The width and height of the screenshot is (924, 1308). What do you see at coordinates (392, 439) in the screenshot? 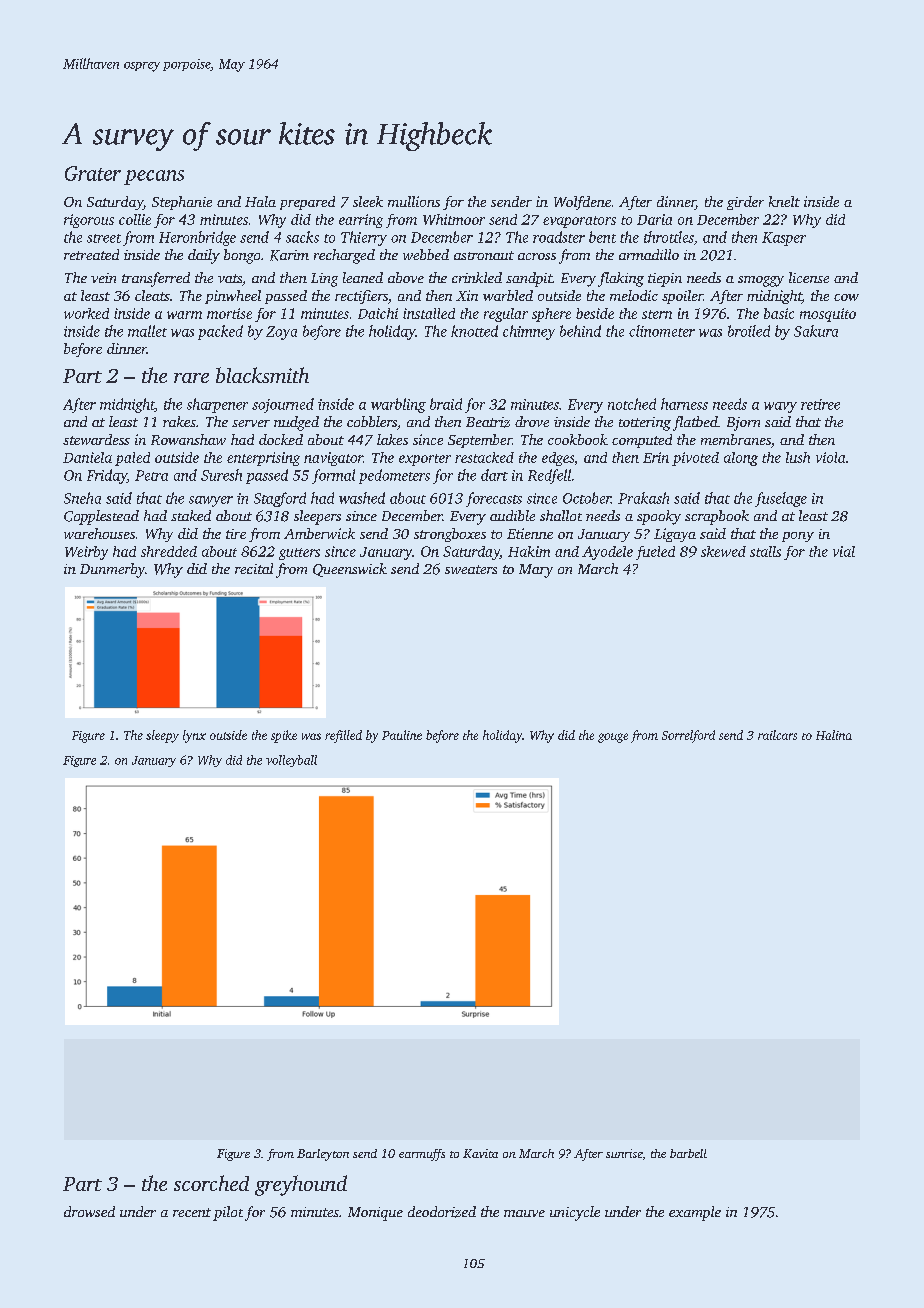
I see `lakes` at bounding box center [392, 439].
